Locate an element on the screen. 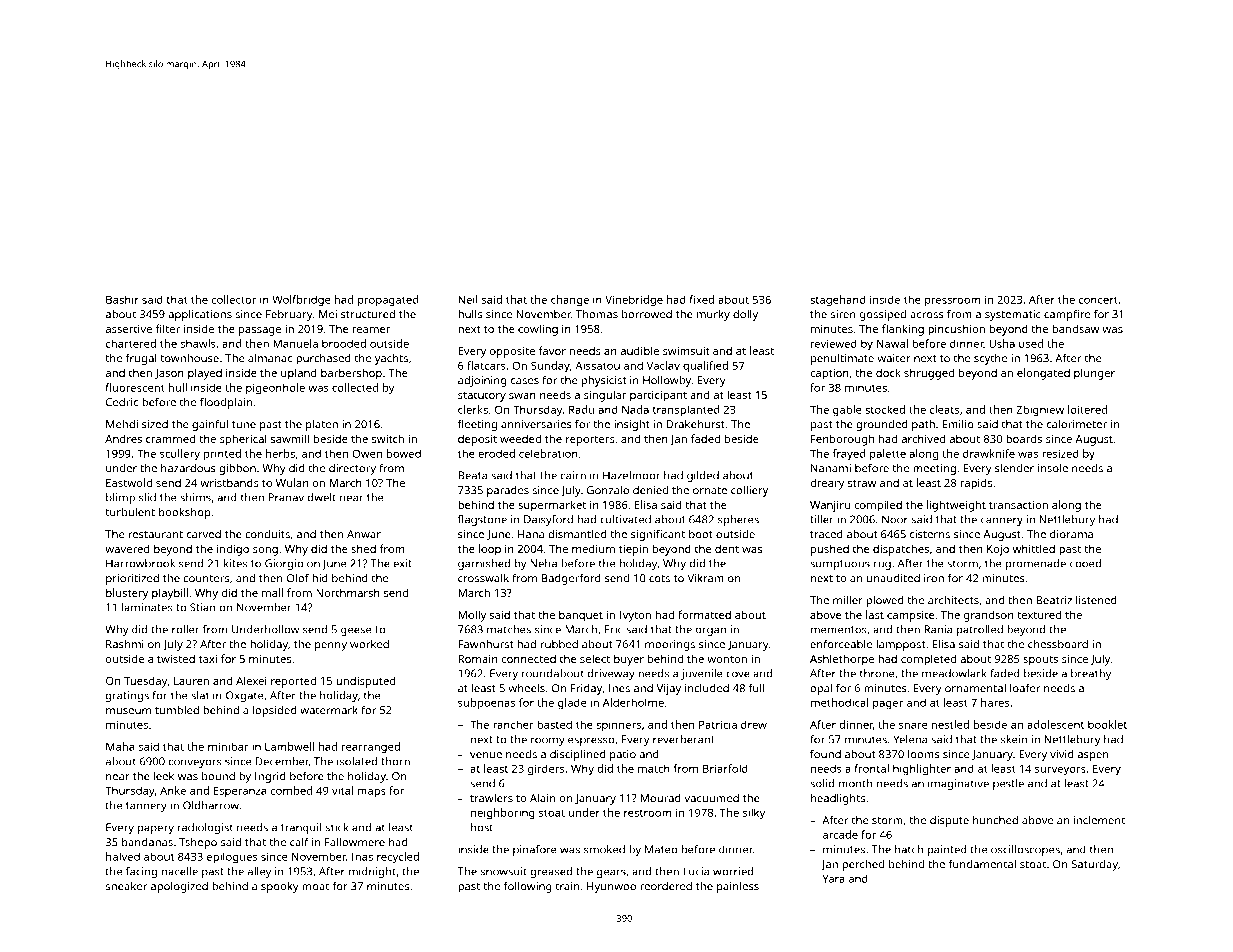 This screenshot has width=1233, height=952. flagstone is located at coordinates (482, 520).
